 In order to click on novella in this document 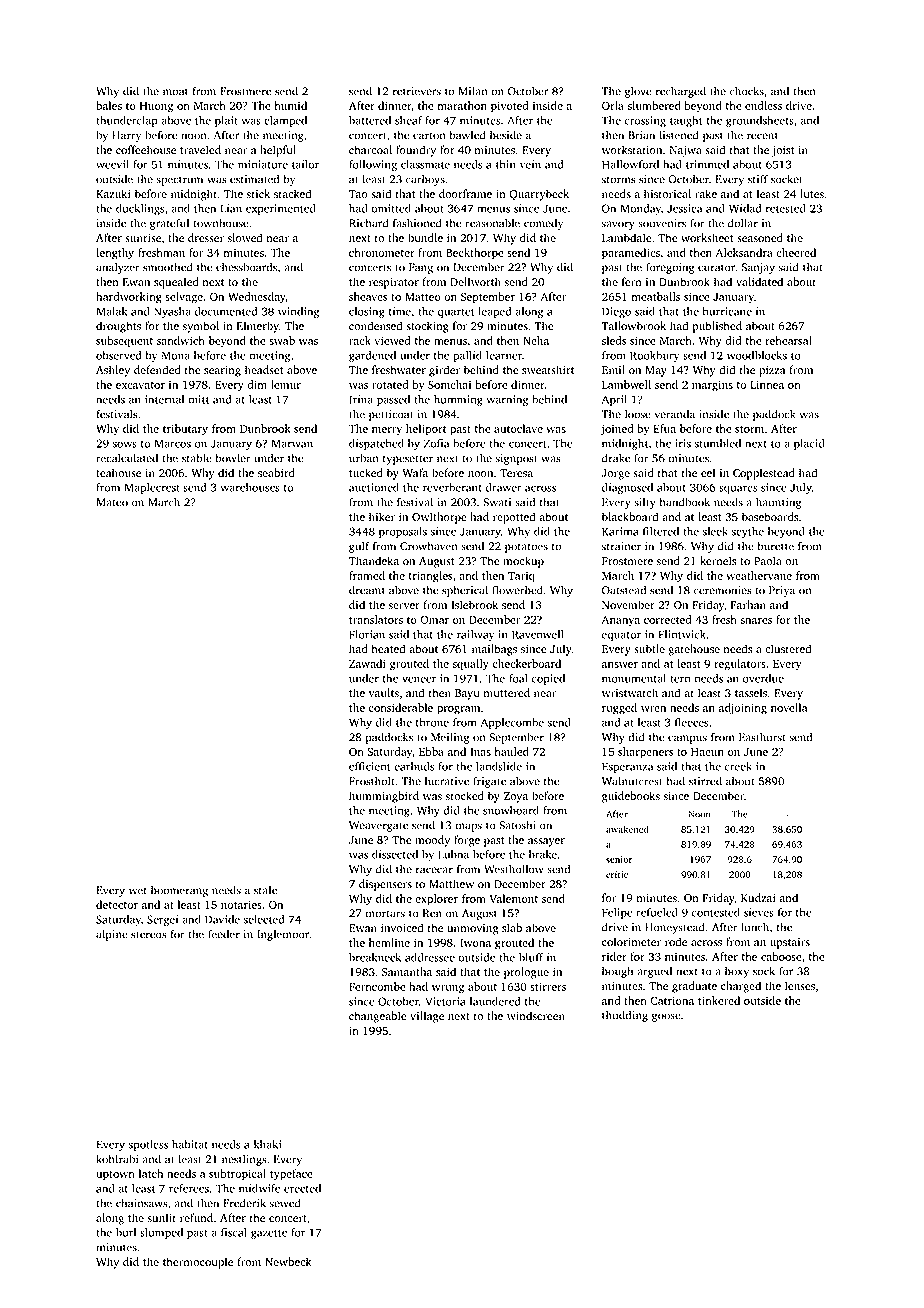, I will do `click(789, 707)`.
